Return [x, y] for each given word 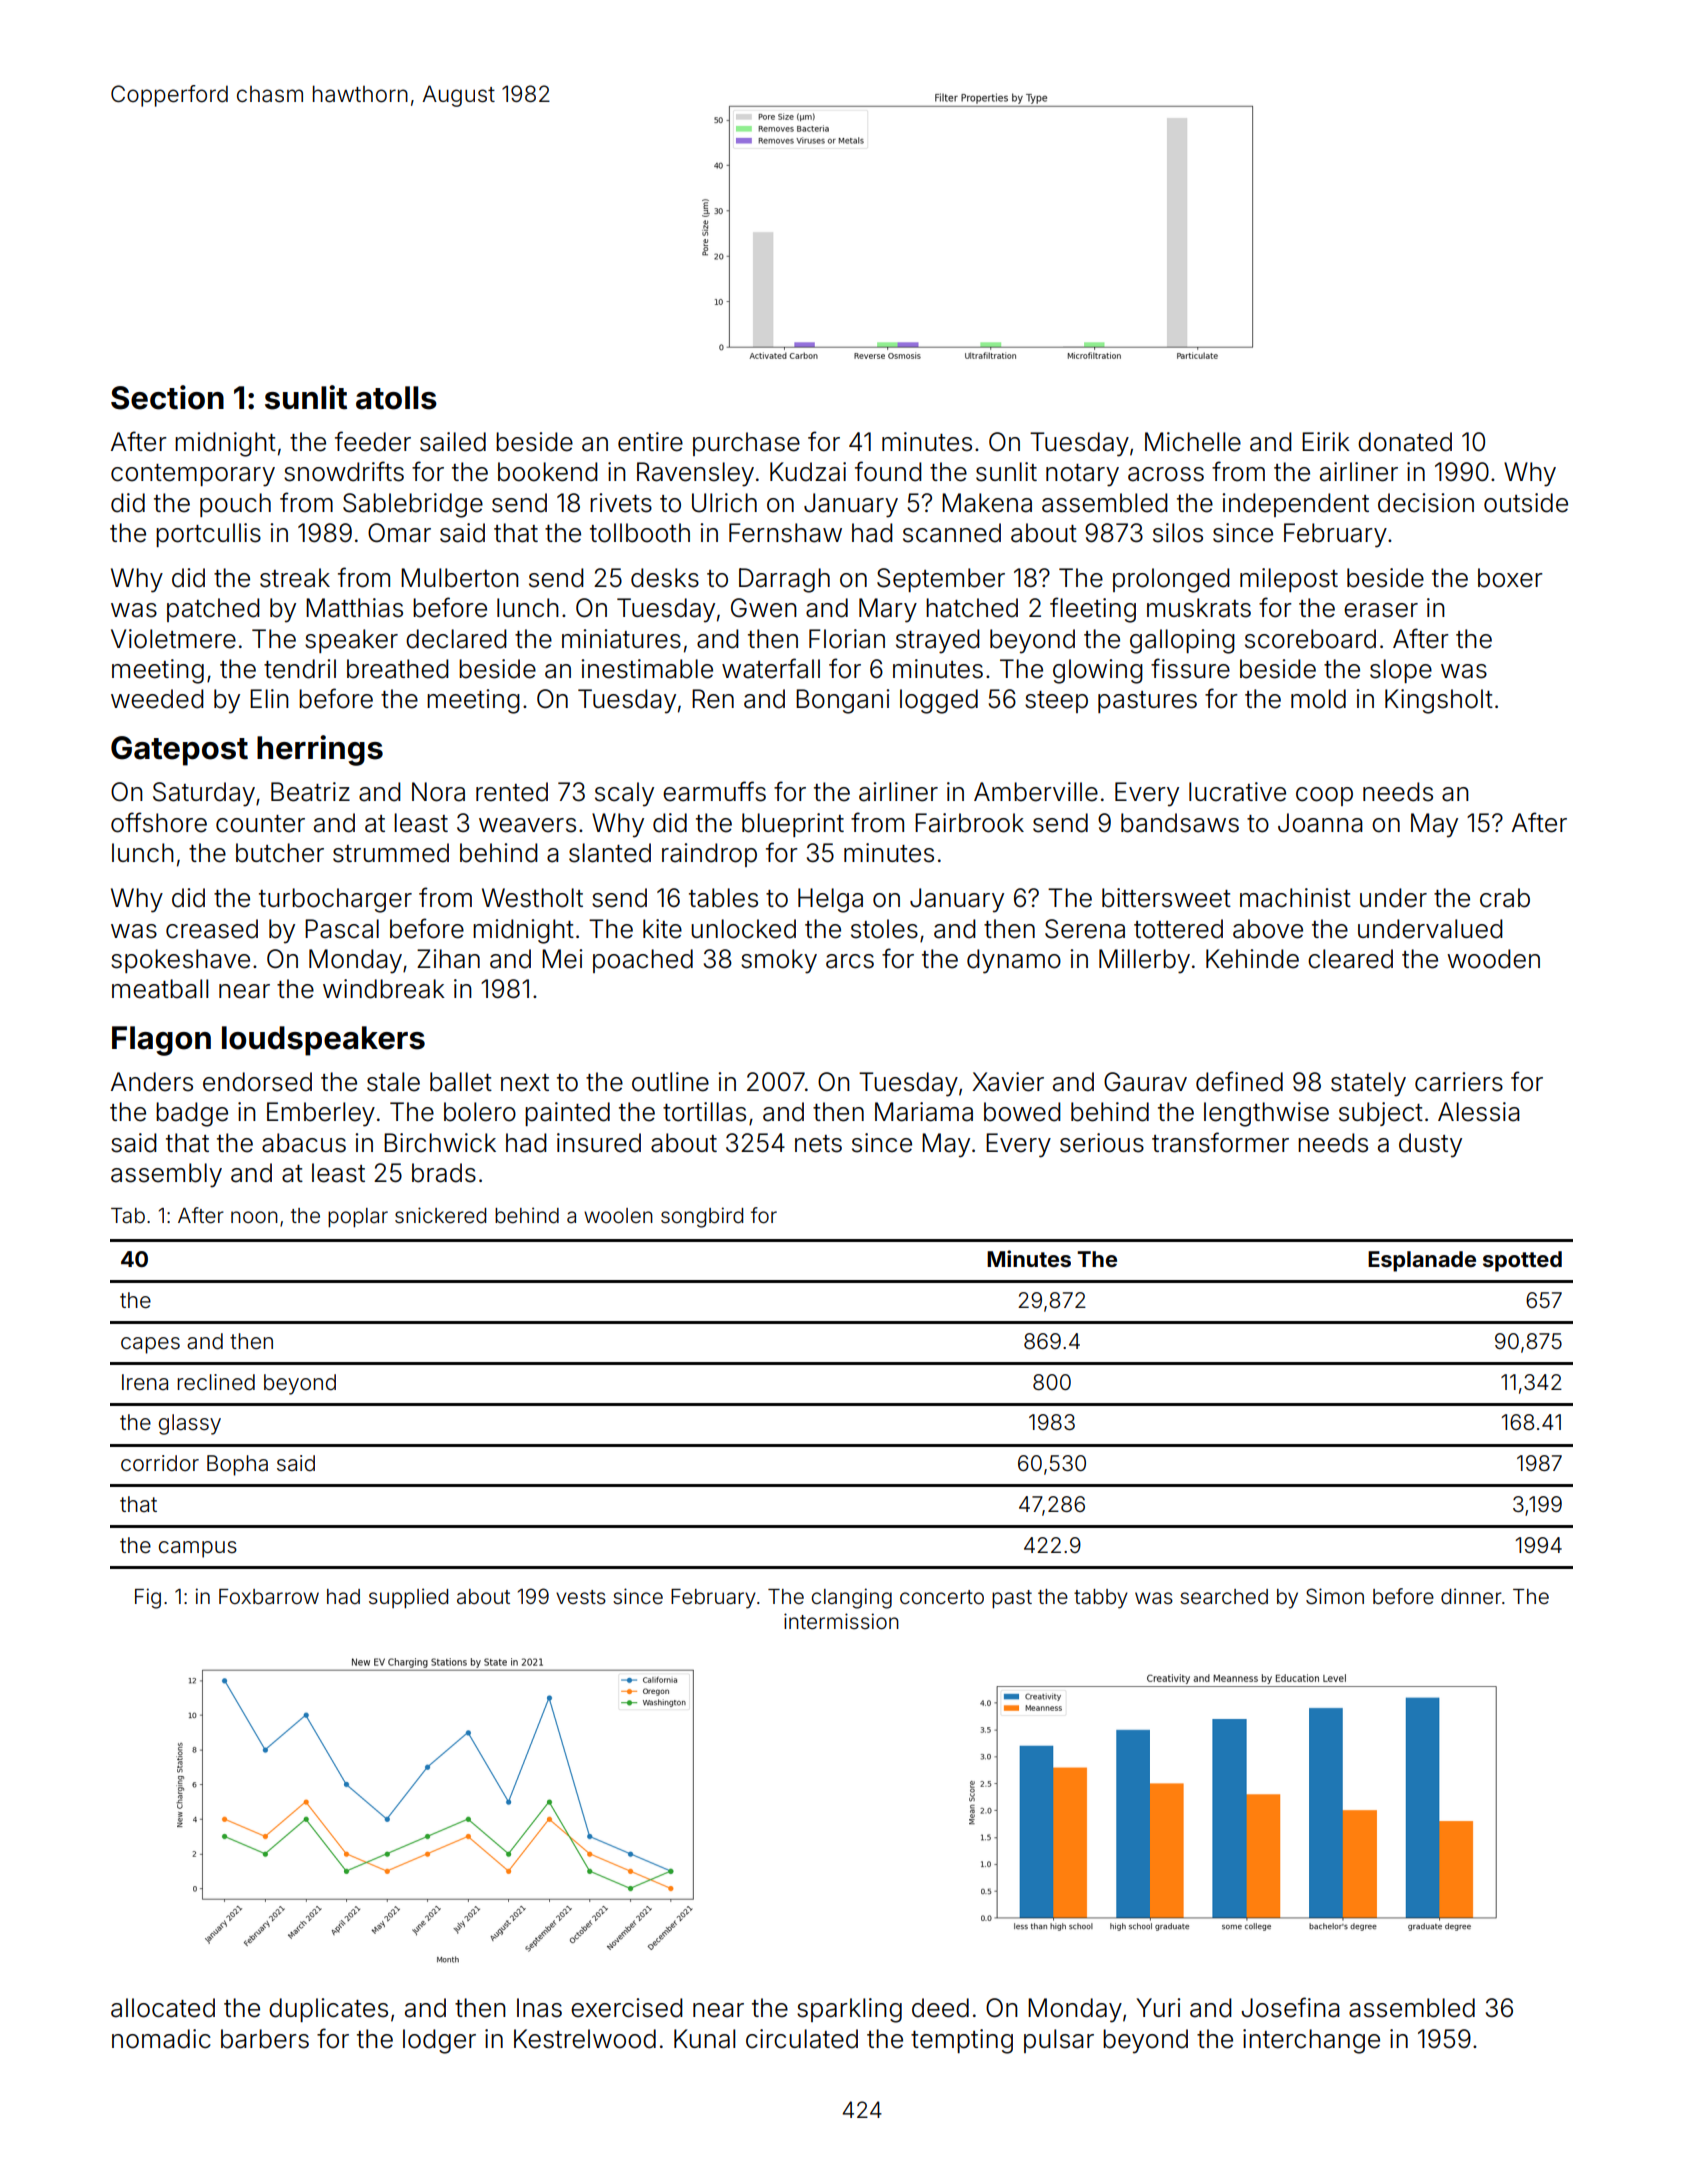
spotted [1522, 1261]
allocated [163, 2008]
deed [940, 2008]
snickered [440, 1215]
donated [1405, 442]
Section [167, 397]
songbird [702, 1217]
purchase [746, 444]
